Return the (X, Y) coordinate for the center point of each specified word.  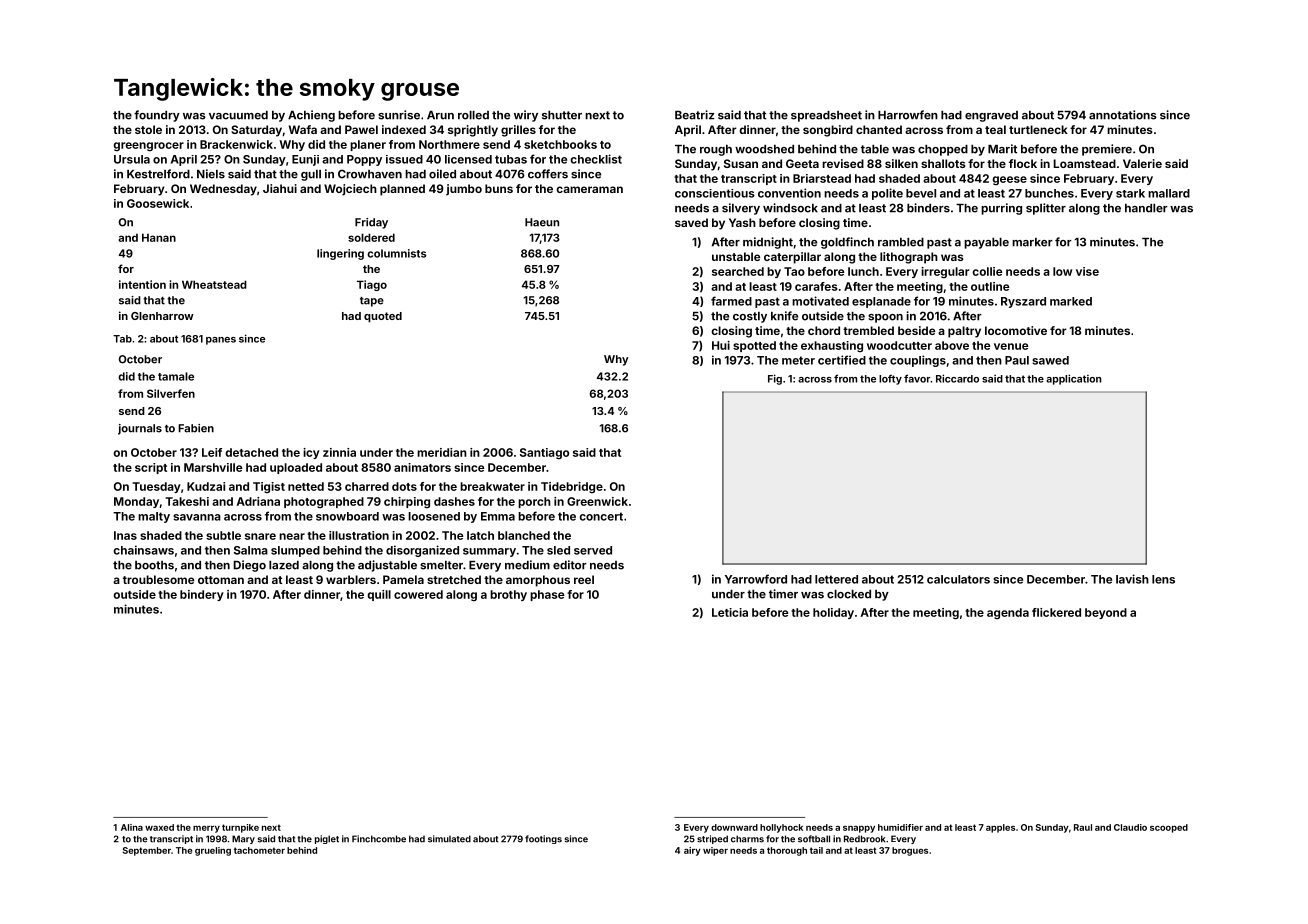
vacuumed (238, 115)
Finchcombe (379, 839)
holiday (833, 613)
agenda (1008, 613)
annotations (1123, 115)
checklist (596, 159)
